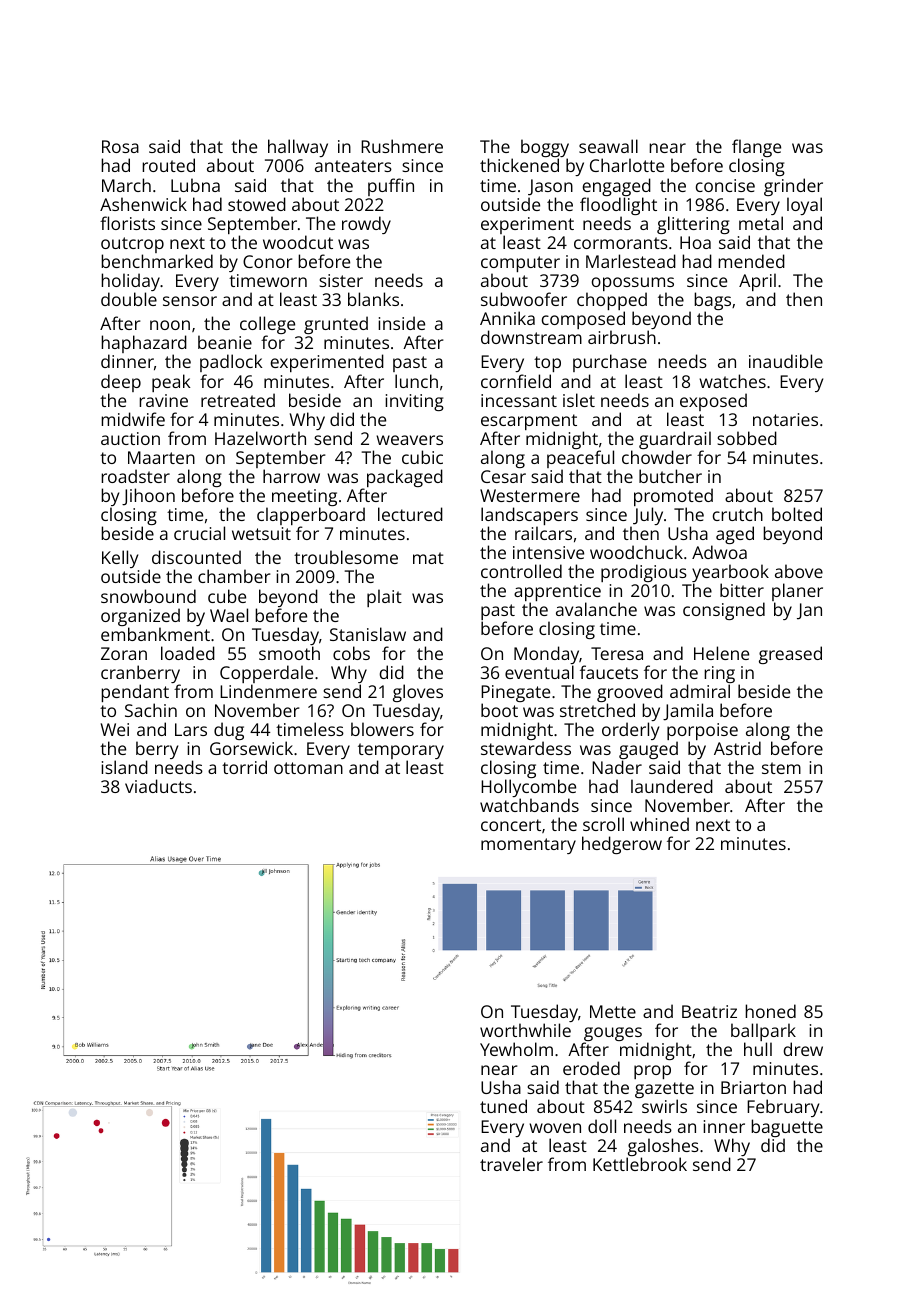 The image size is (924, 1311). What do you see at coordinates (756, 149) in the document?
I see `flange` at bounding box center [756, 149].
